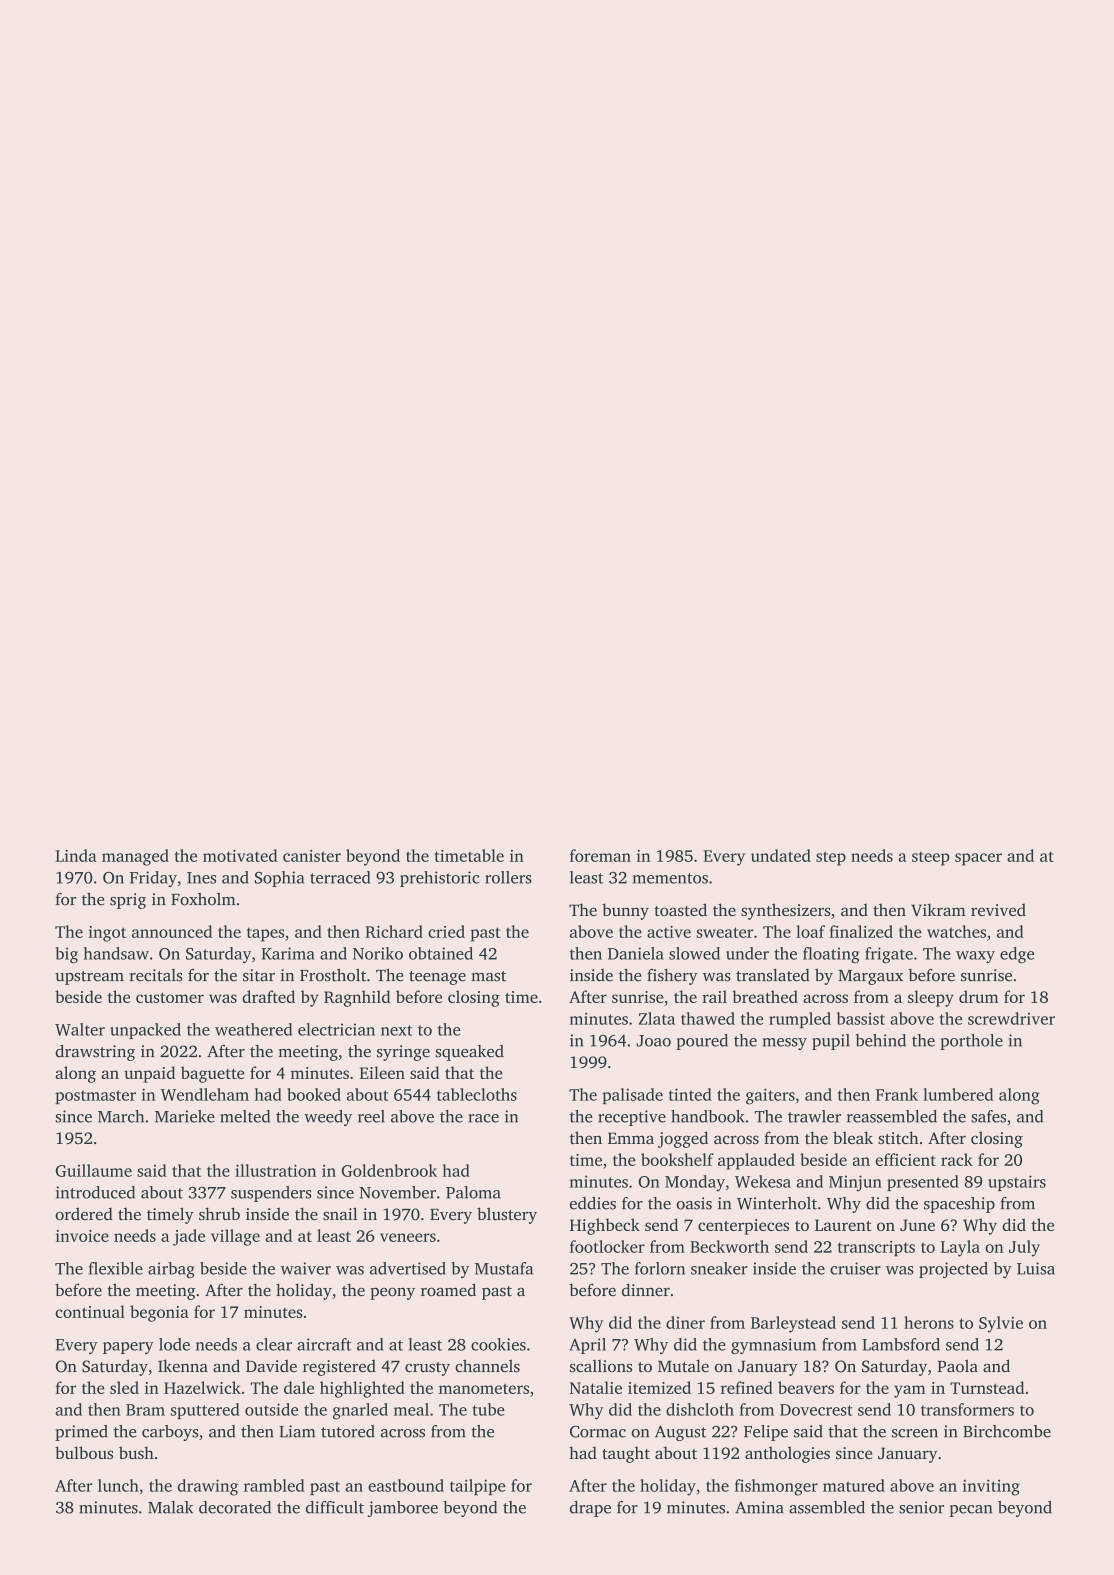 The height and width of the screenshot is (1575, 1114). What do you see at coordinates (781, 855) in the screenshot?
I see `undated` at bounding box center [781, 855].
